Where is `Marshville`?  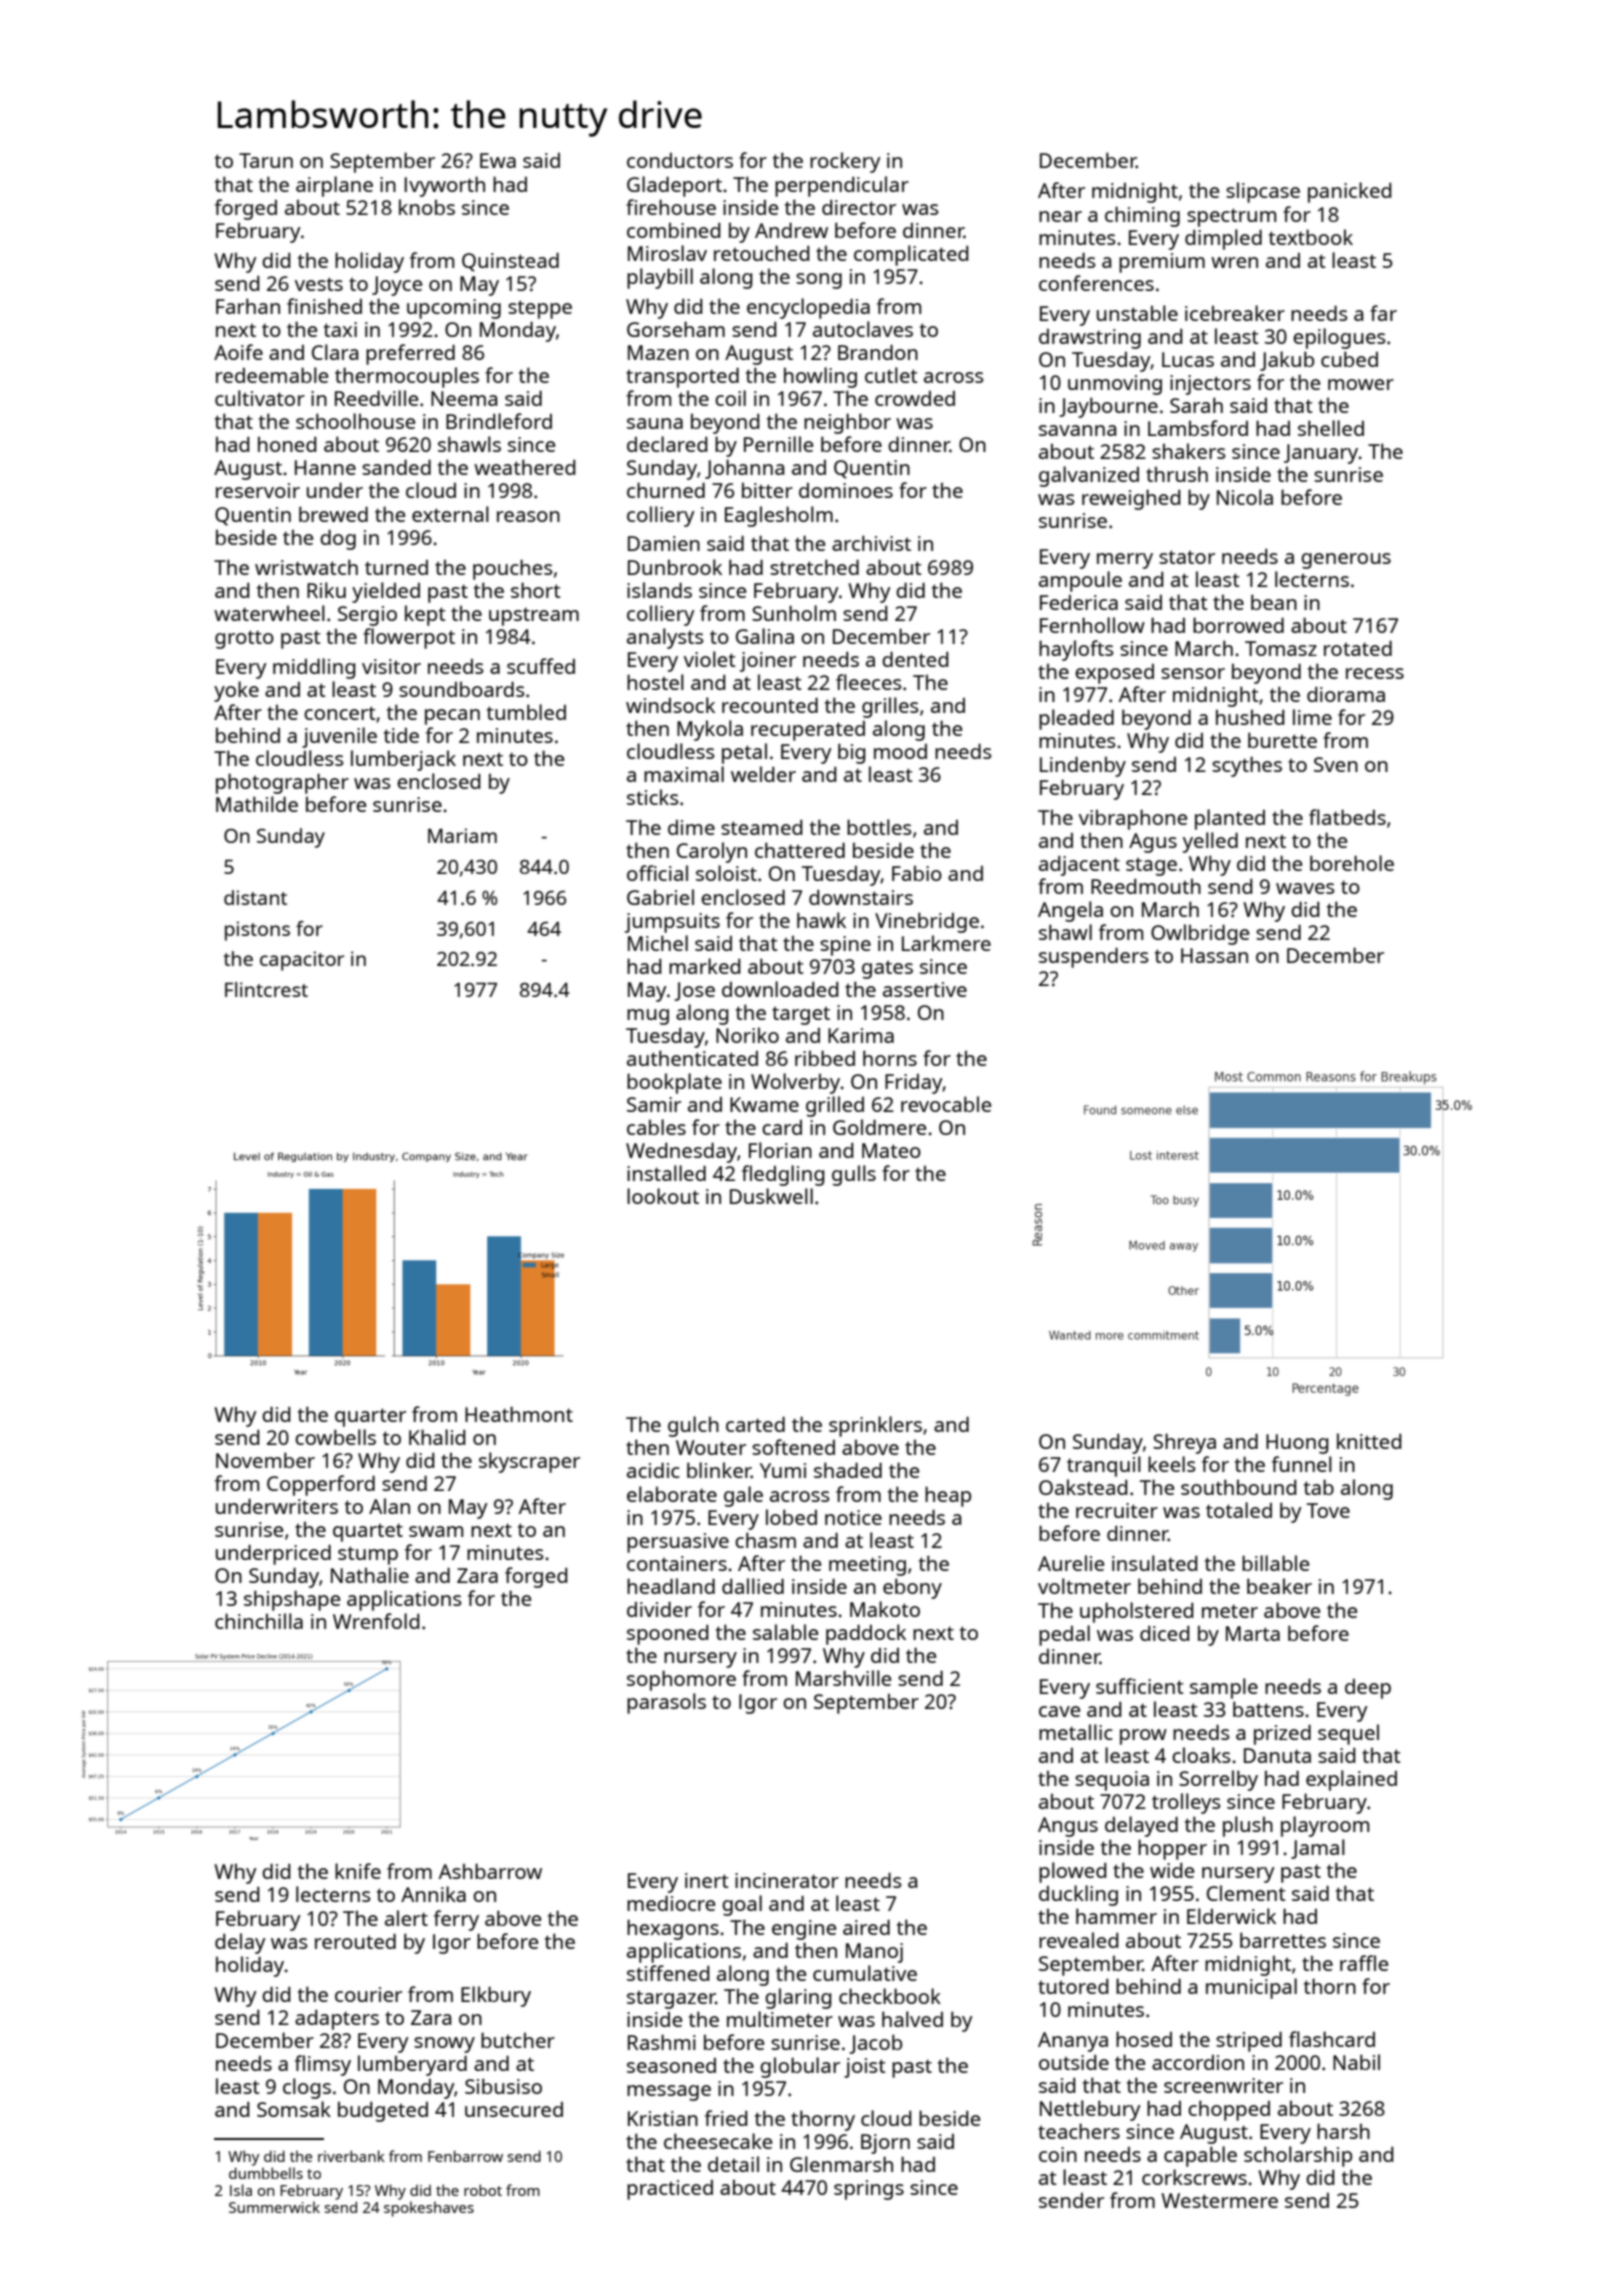
Marshville is located at coordinates (843, 1678).
